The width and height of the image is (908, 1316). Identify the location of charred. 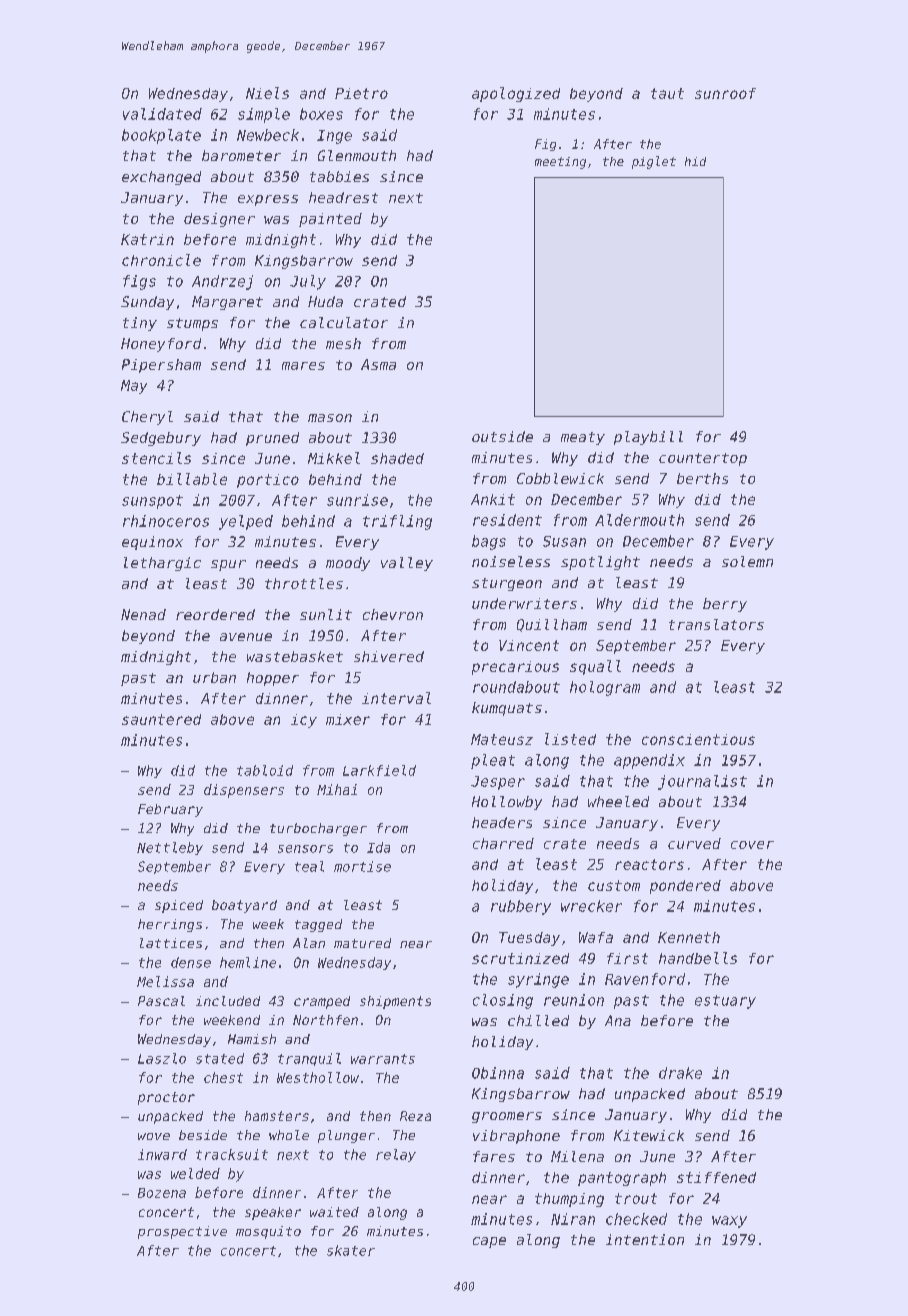
(503, 843).
